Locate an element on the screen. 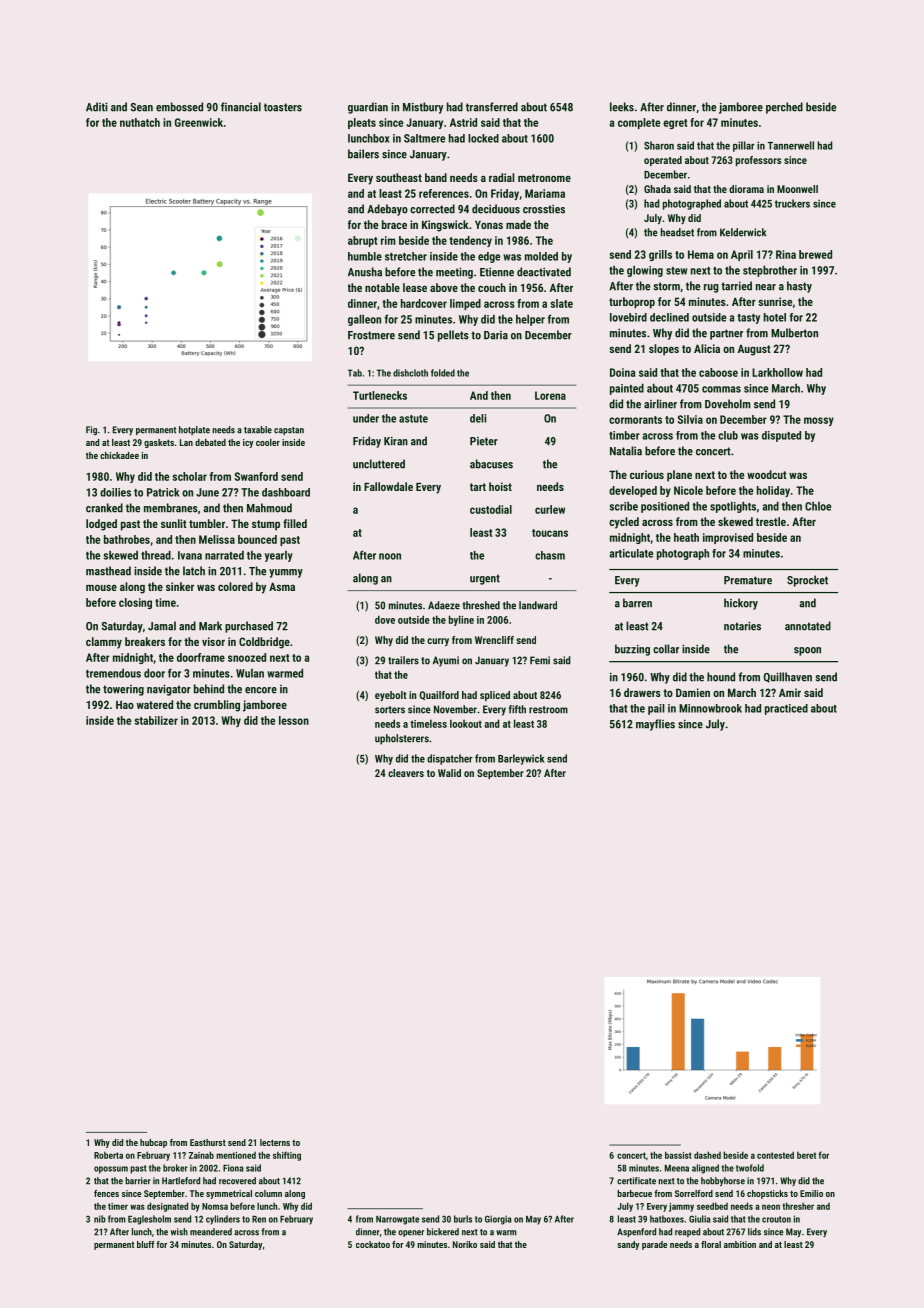 This screenshot has height=1308, width=924. chasm is located at coordinates (550, 555).
